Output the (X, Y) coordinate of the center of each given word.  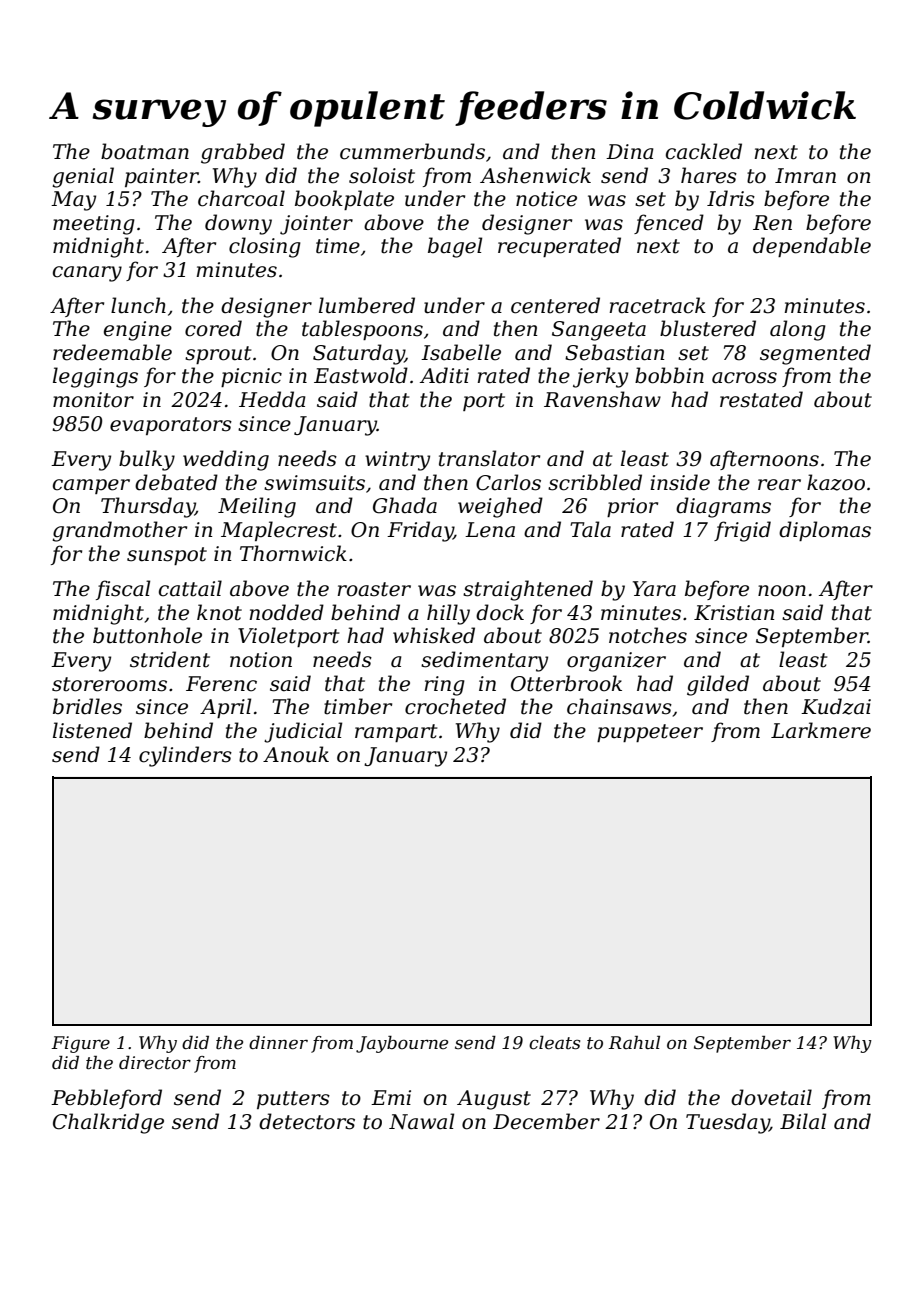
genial (83, 177)
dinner (278, 1043)
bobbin (669, 375)
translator (489, 458)
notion (261, 660)
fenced (669, 224)
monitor (93, 400)
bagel (455, 247)
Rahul (634, 1042)
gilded (718, 685)
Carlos (508, 482)
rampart (396, 733)
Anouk (296, 754)
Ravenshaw (602, 399)
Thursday (148, 507)
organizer (616, 662)
